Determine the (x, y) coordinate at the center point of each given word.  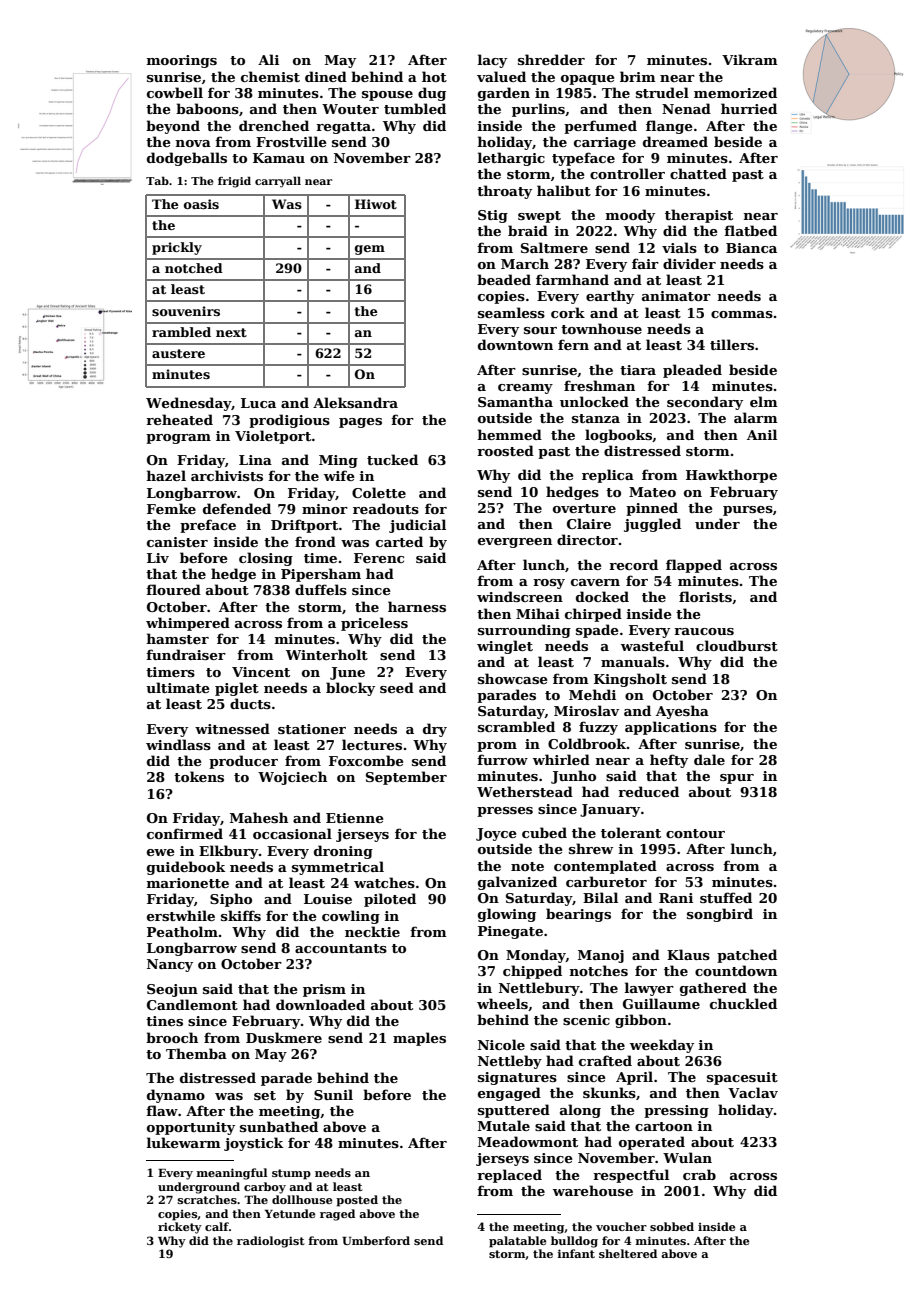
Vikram (750, 59)
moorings (181, 61)
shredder (551, 59)
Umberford (376, 1240)
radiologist (271, 1242)
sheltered (628, 1253)
